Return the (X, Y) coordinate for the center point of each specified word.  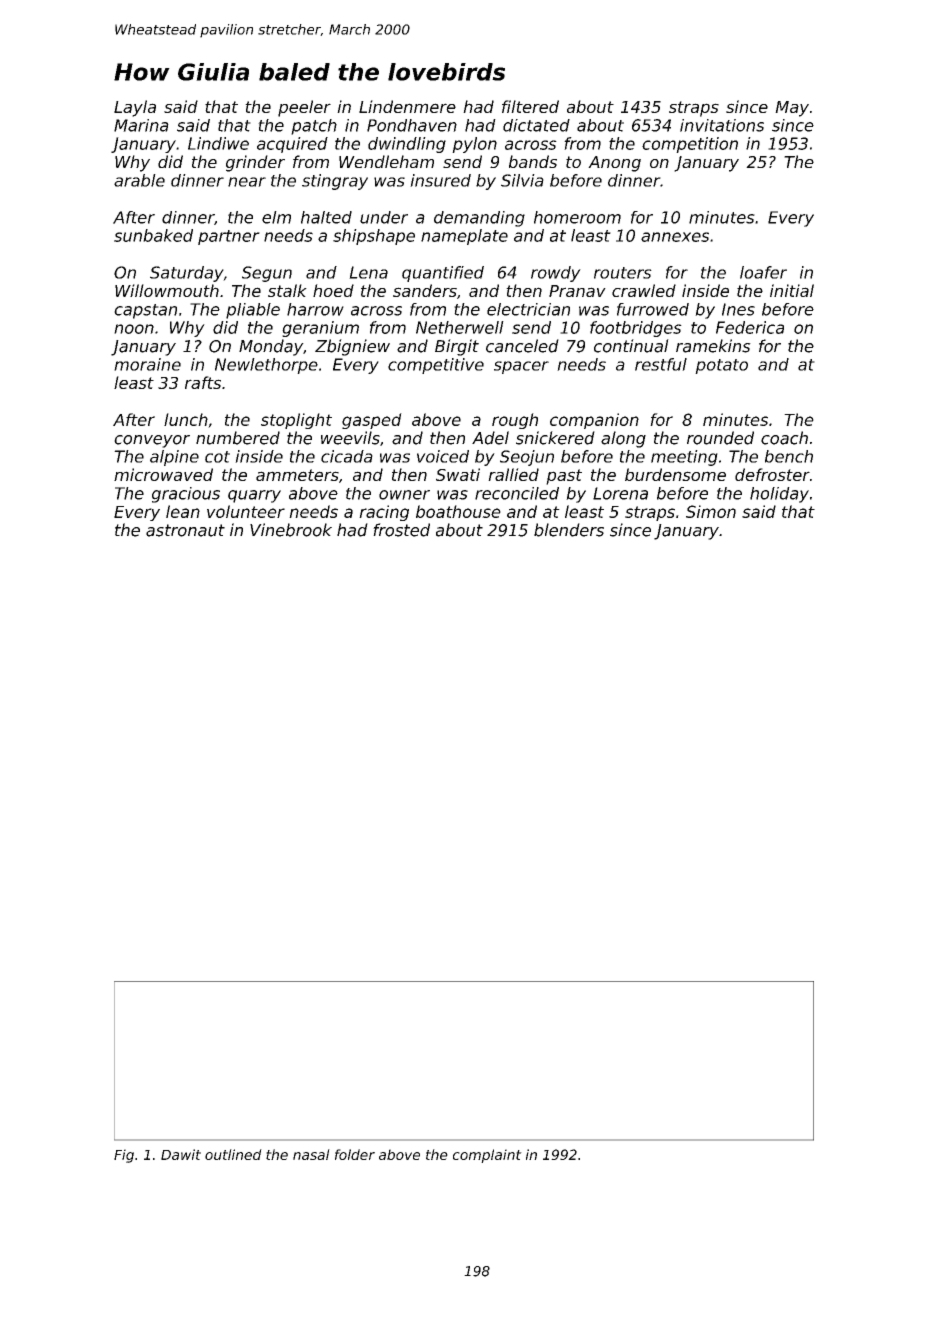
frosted (401, 530)
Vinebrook (291, 530)
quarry (254, 496)
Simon (711, 511)
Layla (135, 108)
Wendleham (386, 161)
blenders (569, 530)
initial (792, 290)
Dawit (181, 1154)
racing (384, 513)
